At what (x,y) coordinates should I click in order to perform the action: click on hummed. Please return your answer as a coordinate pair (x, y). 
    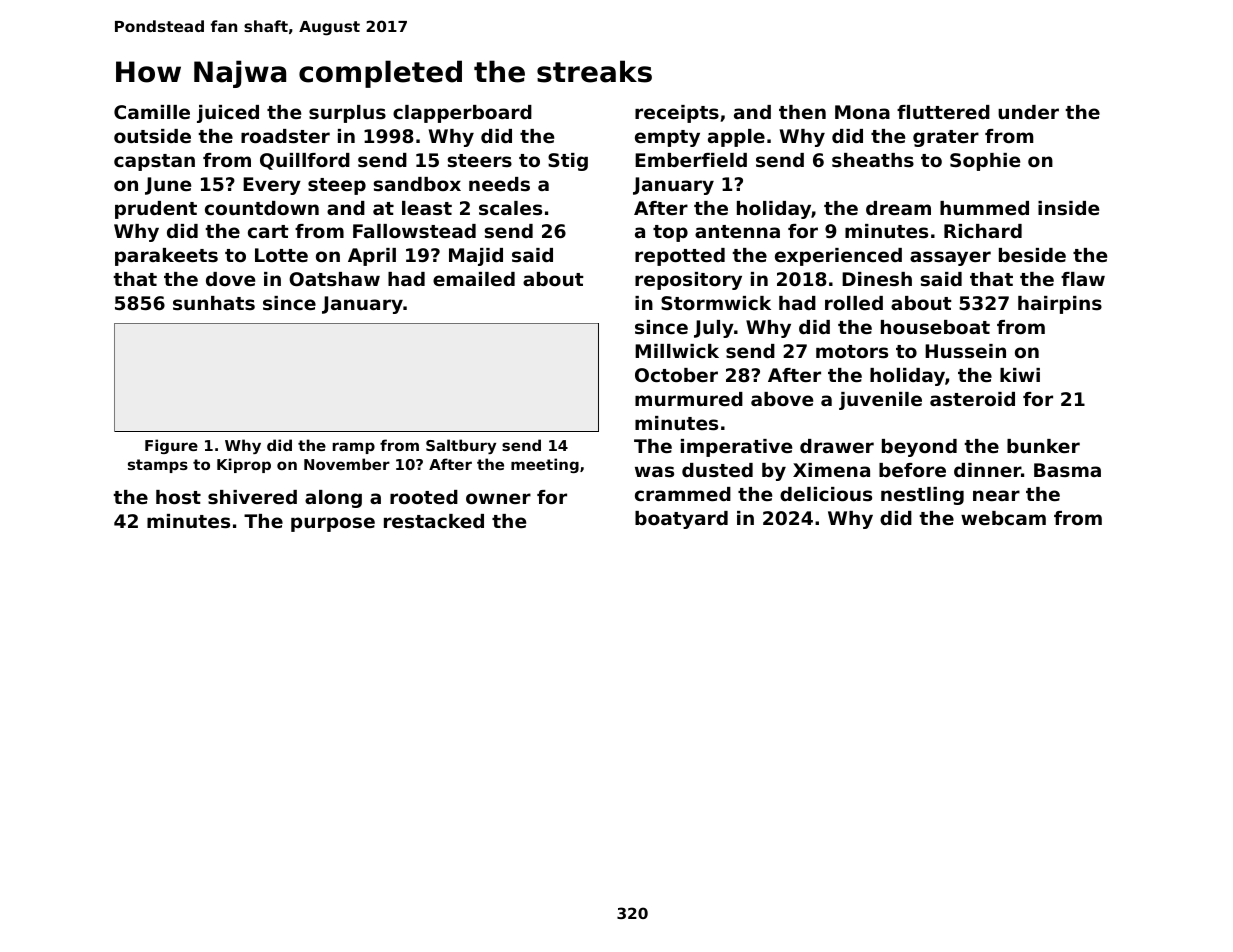
    Looking at the image, I should click on (984, 208).
